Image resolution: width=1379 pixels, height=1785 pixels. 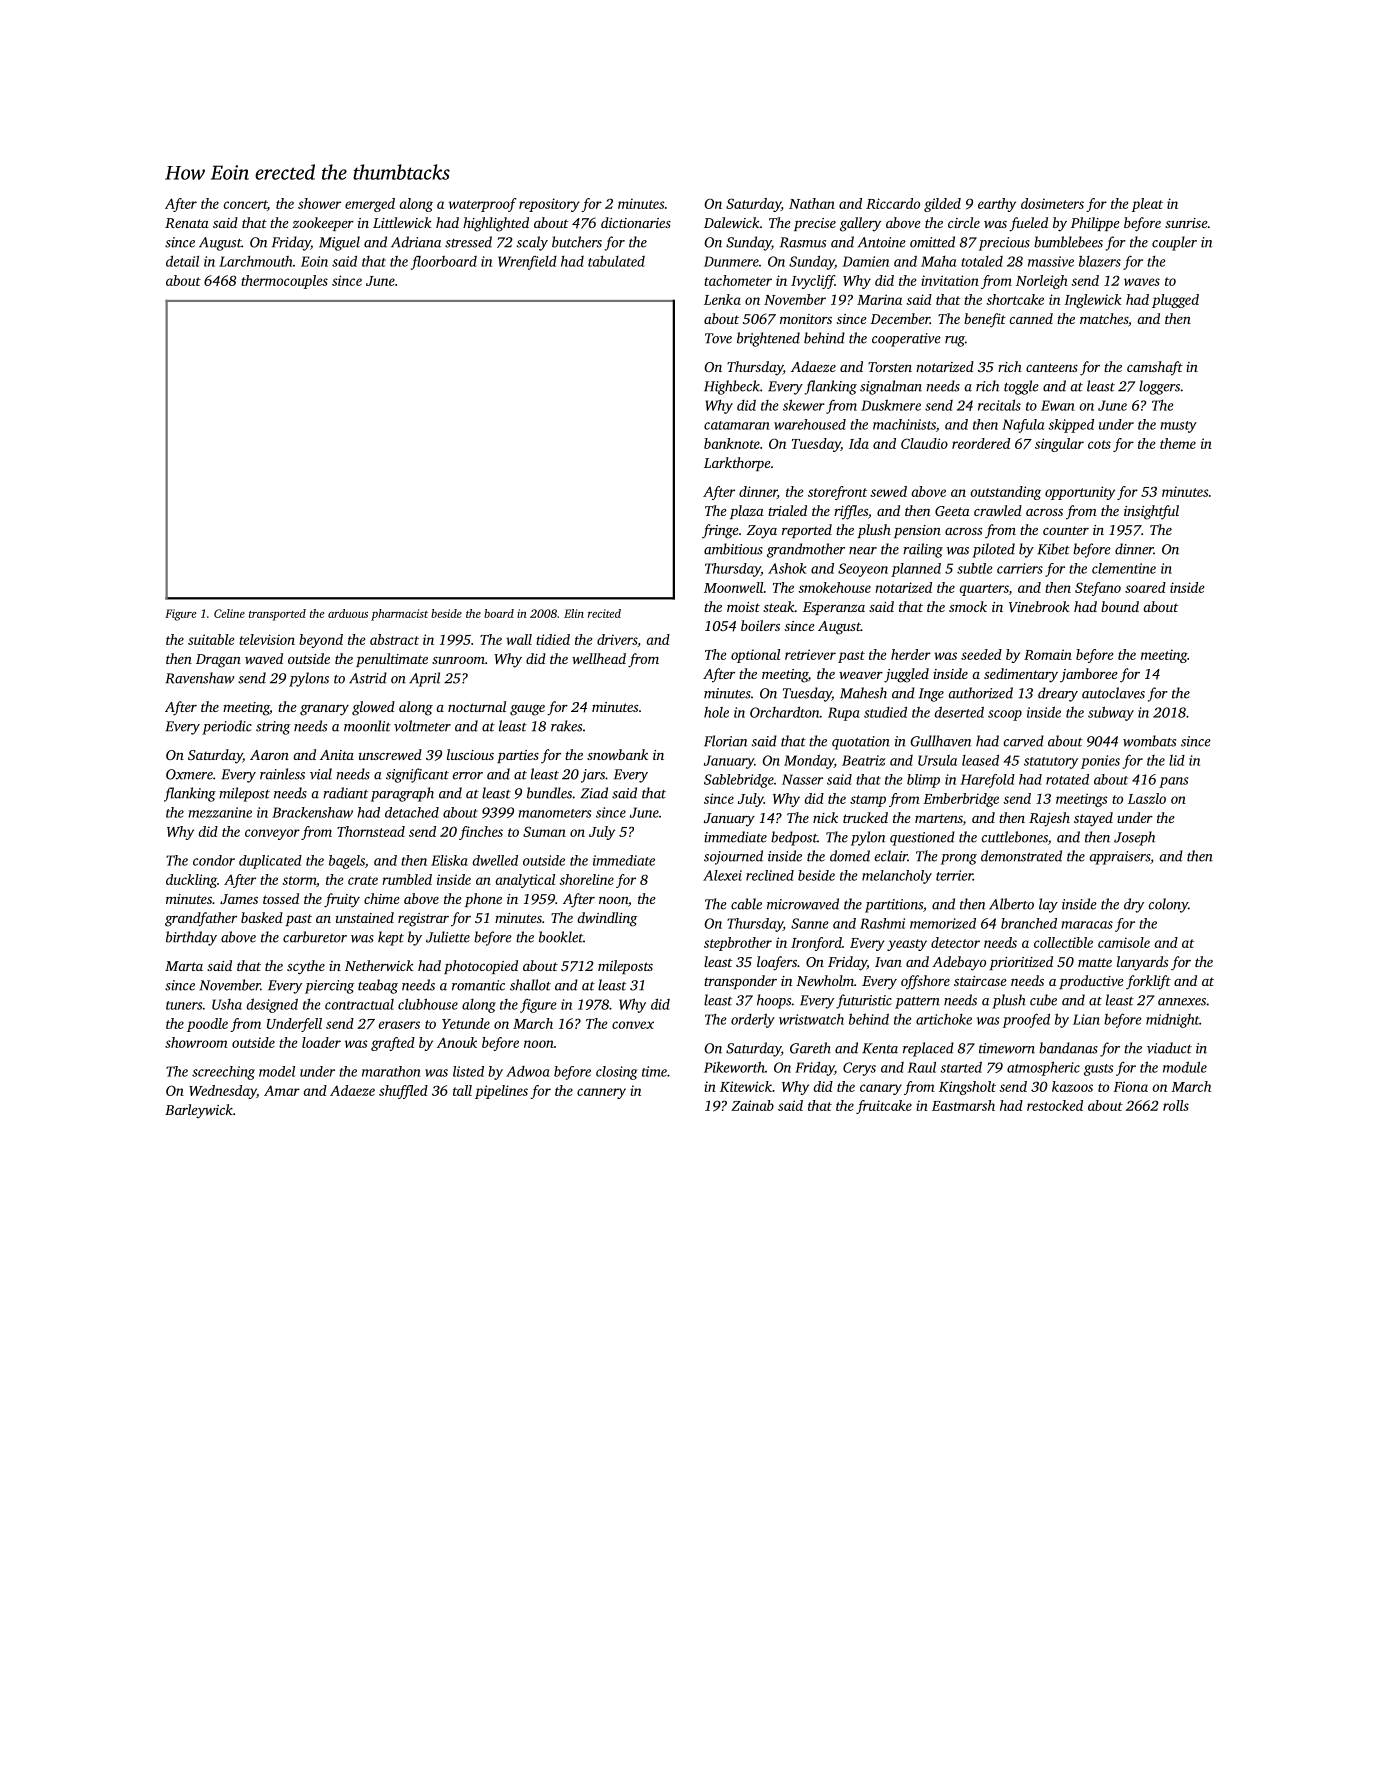 What do you see at coordinates (187, 223) in the screenshot?
I see `Renata` at bounding box center [187, 223].
